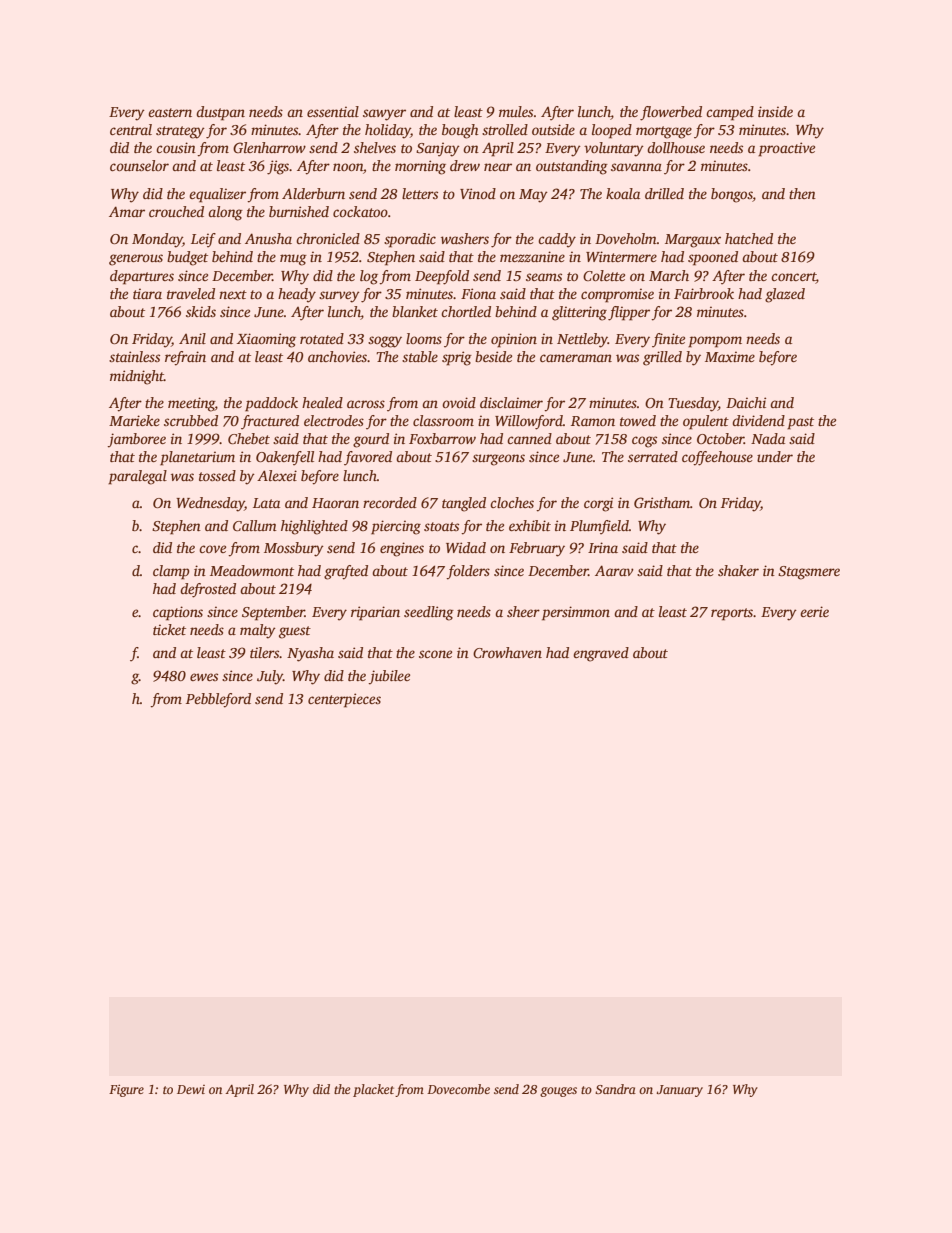 The width and height of the page is (952, 1233). What do you see at coordinates (220, 113) in the page?
I see `dustpan` at bounding box center [220, 113].
